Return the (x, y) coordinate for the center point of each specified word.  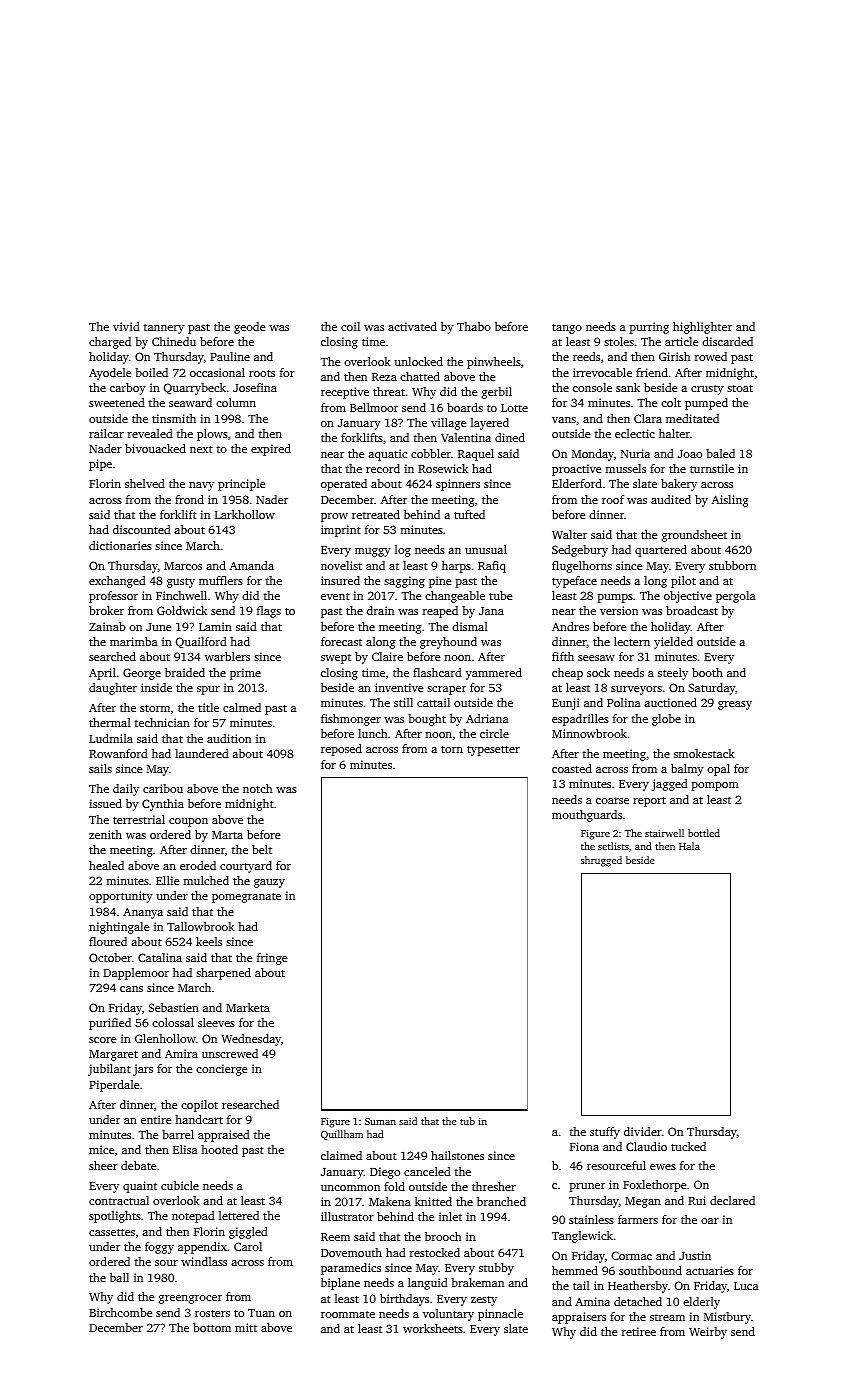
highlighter (702, 328)
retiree (639, 1331)
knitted (433, 1201)
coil (350, 326)
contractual (119, 1200)
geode (249, 328)
